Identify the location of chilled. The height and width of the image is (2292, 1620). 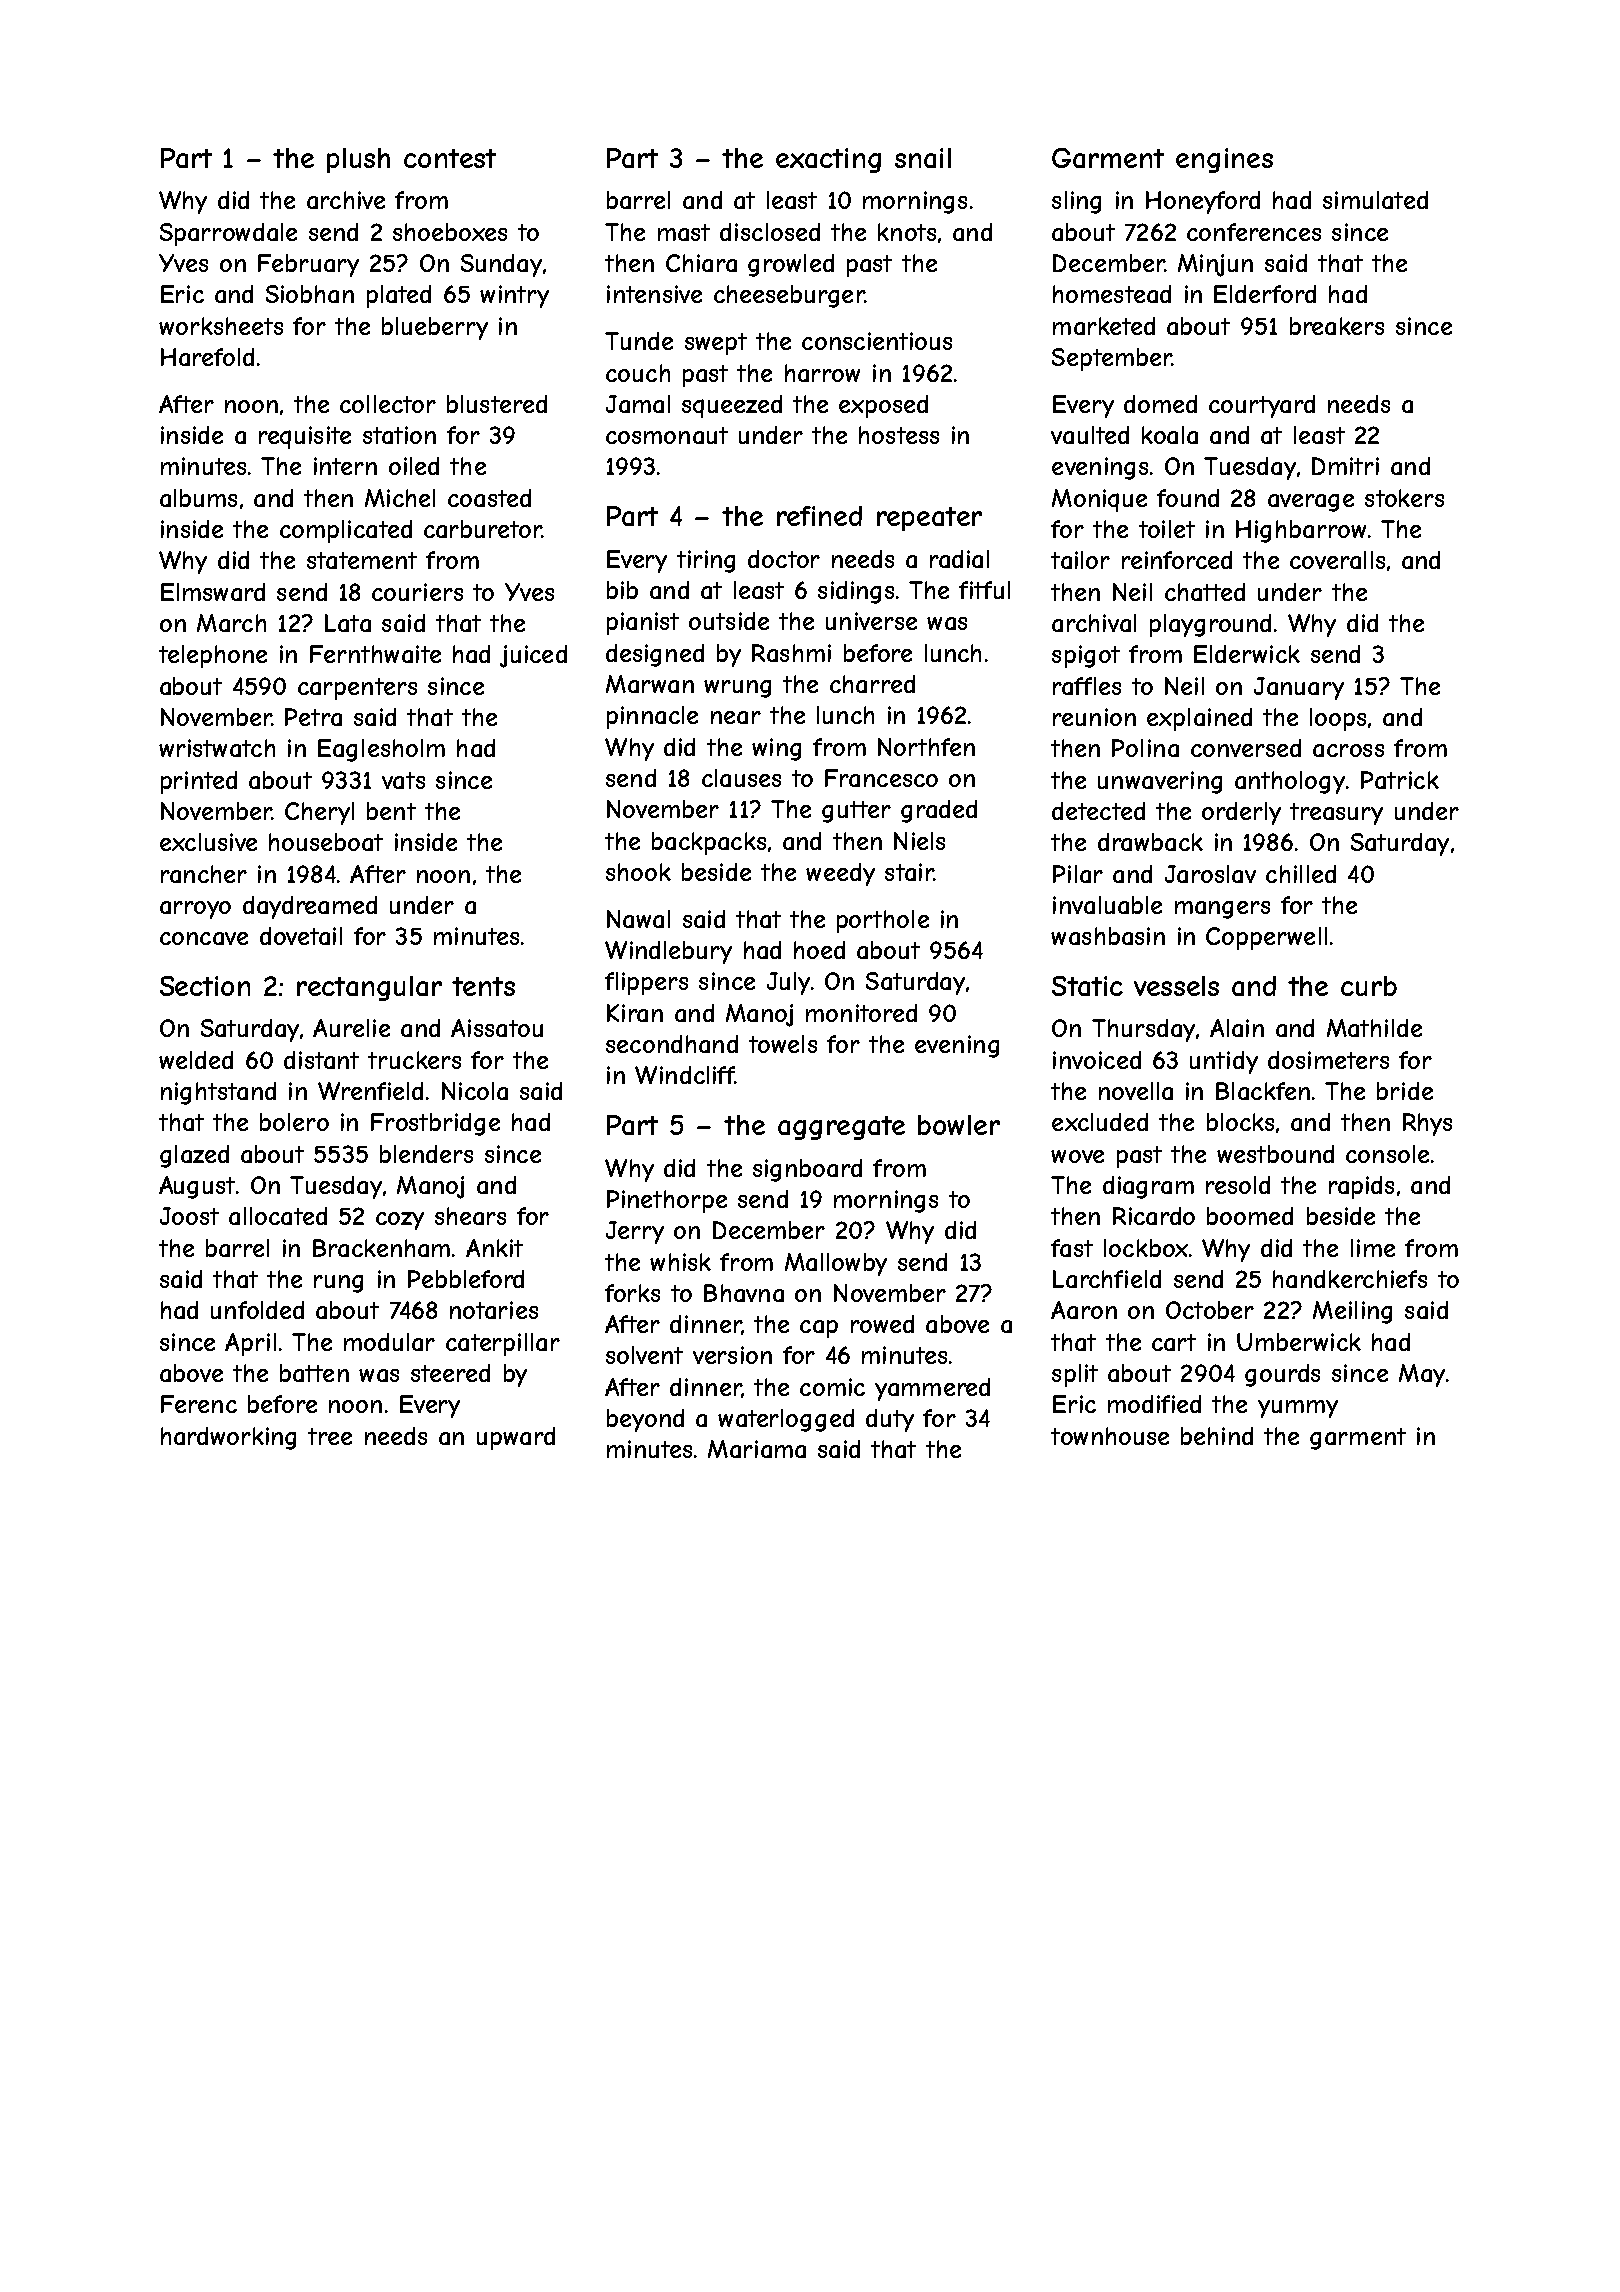
(1301, 874).
